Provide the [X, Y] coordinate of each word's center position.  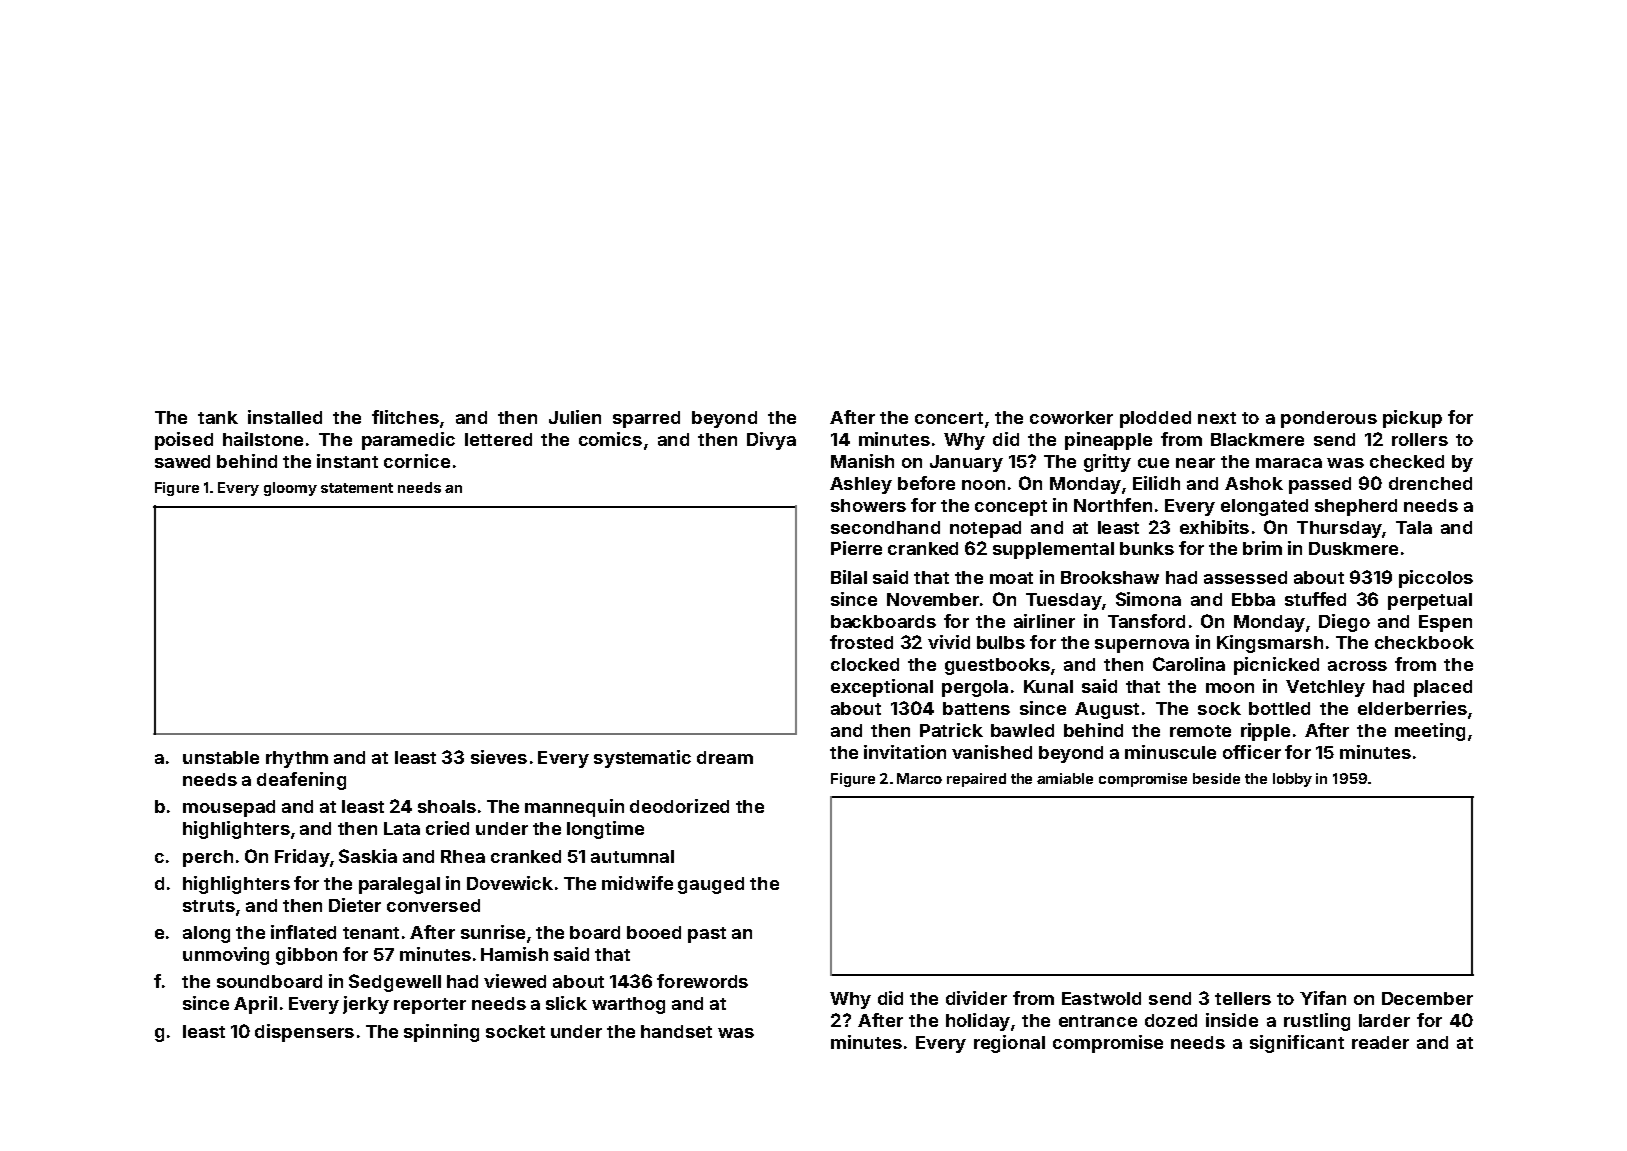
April [255, 1005]
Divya [771, 441]
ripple [1265, 732]
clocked [865, 664]
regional [1009, 1044]
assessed [1245, 577]
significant [1297, 1044]
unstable [221, 757]
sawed [182, 461]
